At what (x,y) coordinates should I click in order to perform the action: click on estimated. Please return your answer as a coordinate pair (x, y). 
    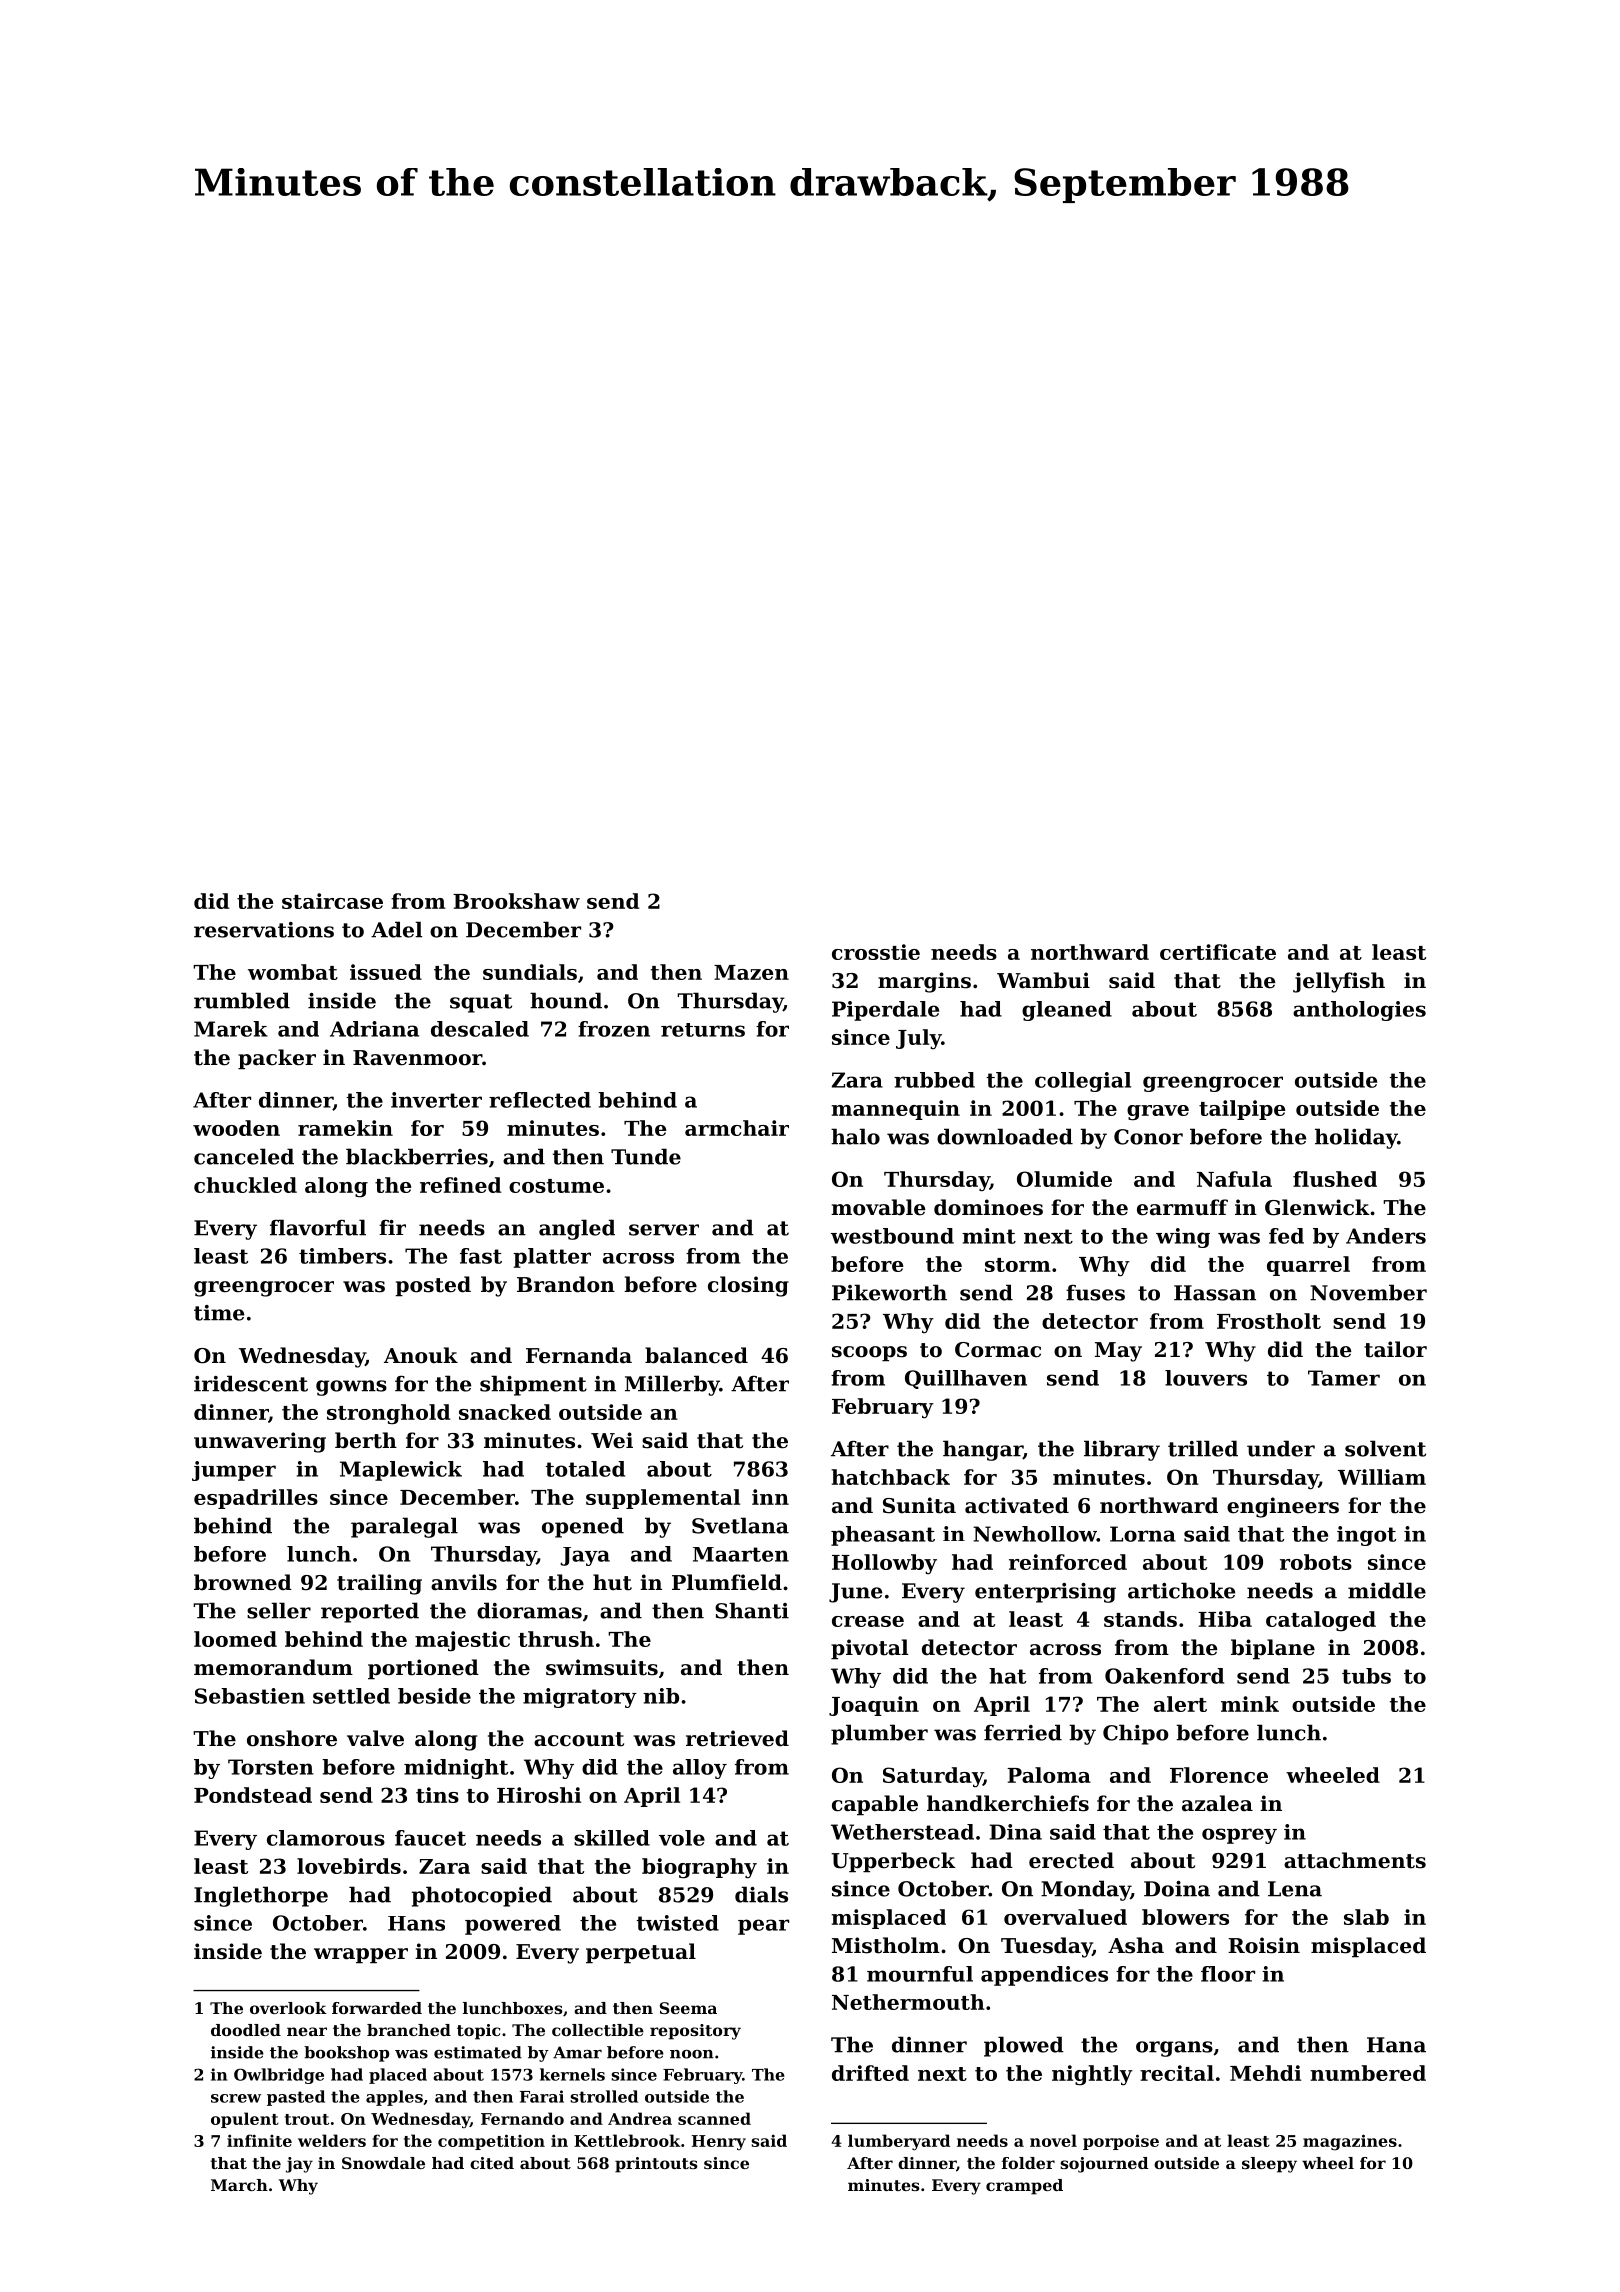
    Looking at the image, I should click on (478, 2052).
